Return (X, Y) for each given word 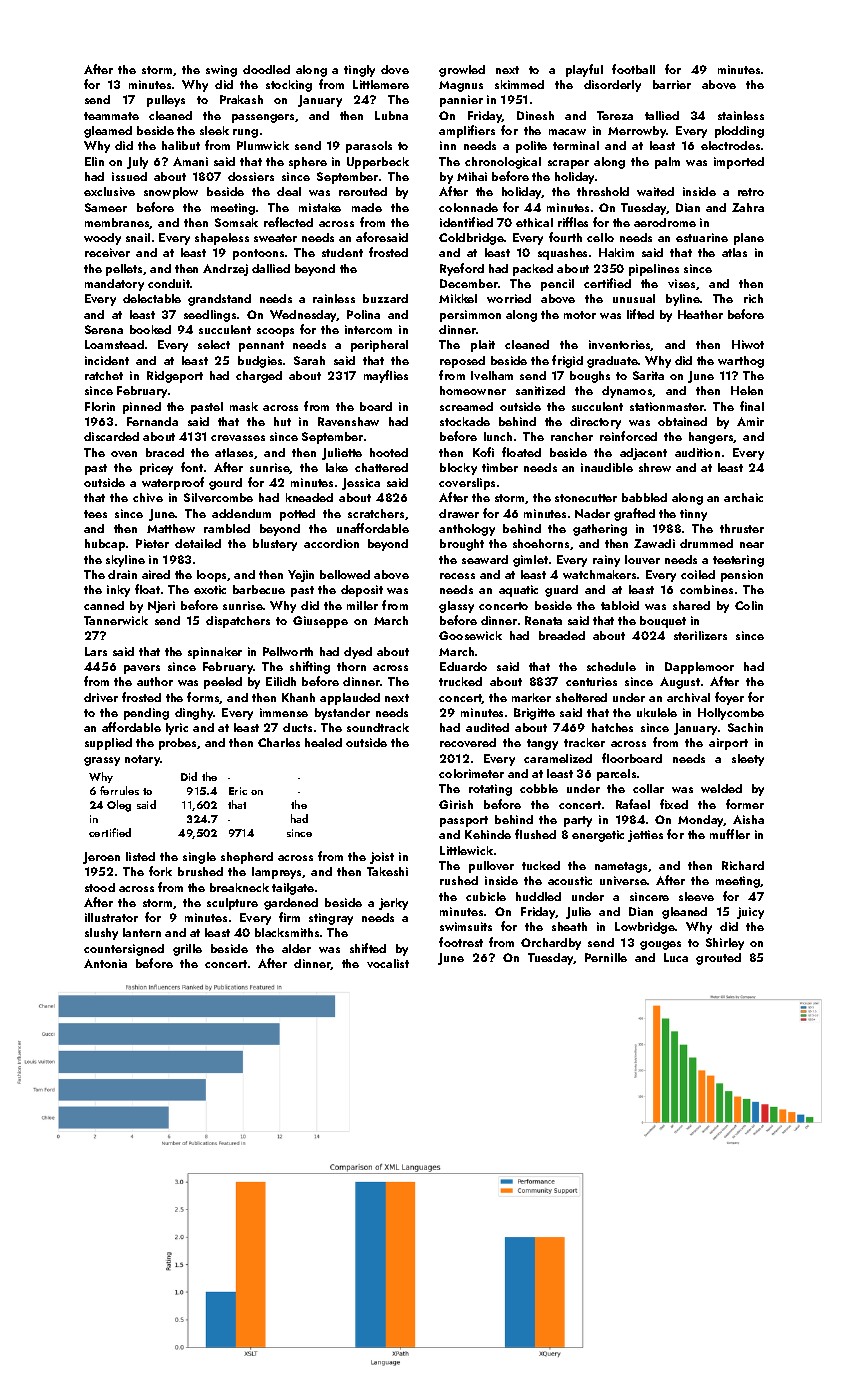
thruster (742, 528)
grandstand (219, 300)
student (342, 252)
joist (382, 858)
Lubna (391, 115)
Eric (238, 791)
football (633, 69)
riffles (573, 222)
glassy (456, 607)
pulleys (166, 101)
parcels (616, 775)
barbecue (259, 589)
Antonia (105, 963)
